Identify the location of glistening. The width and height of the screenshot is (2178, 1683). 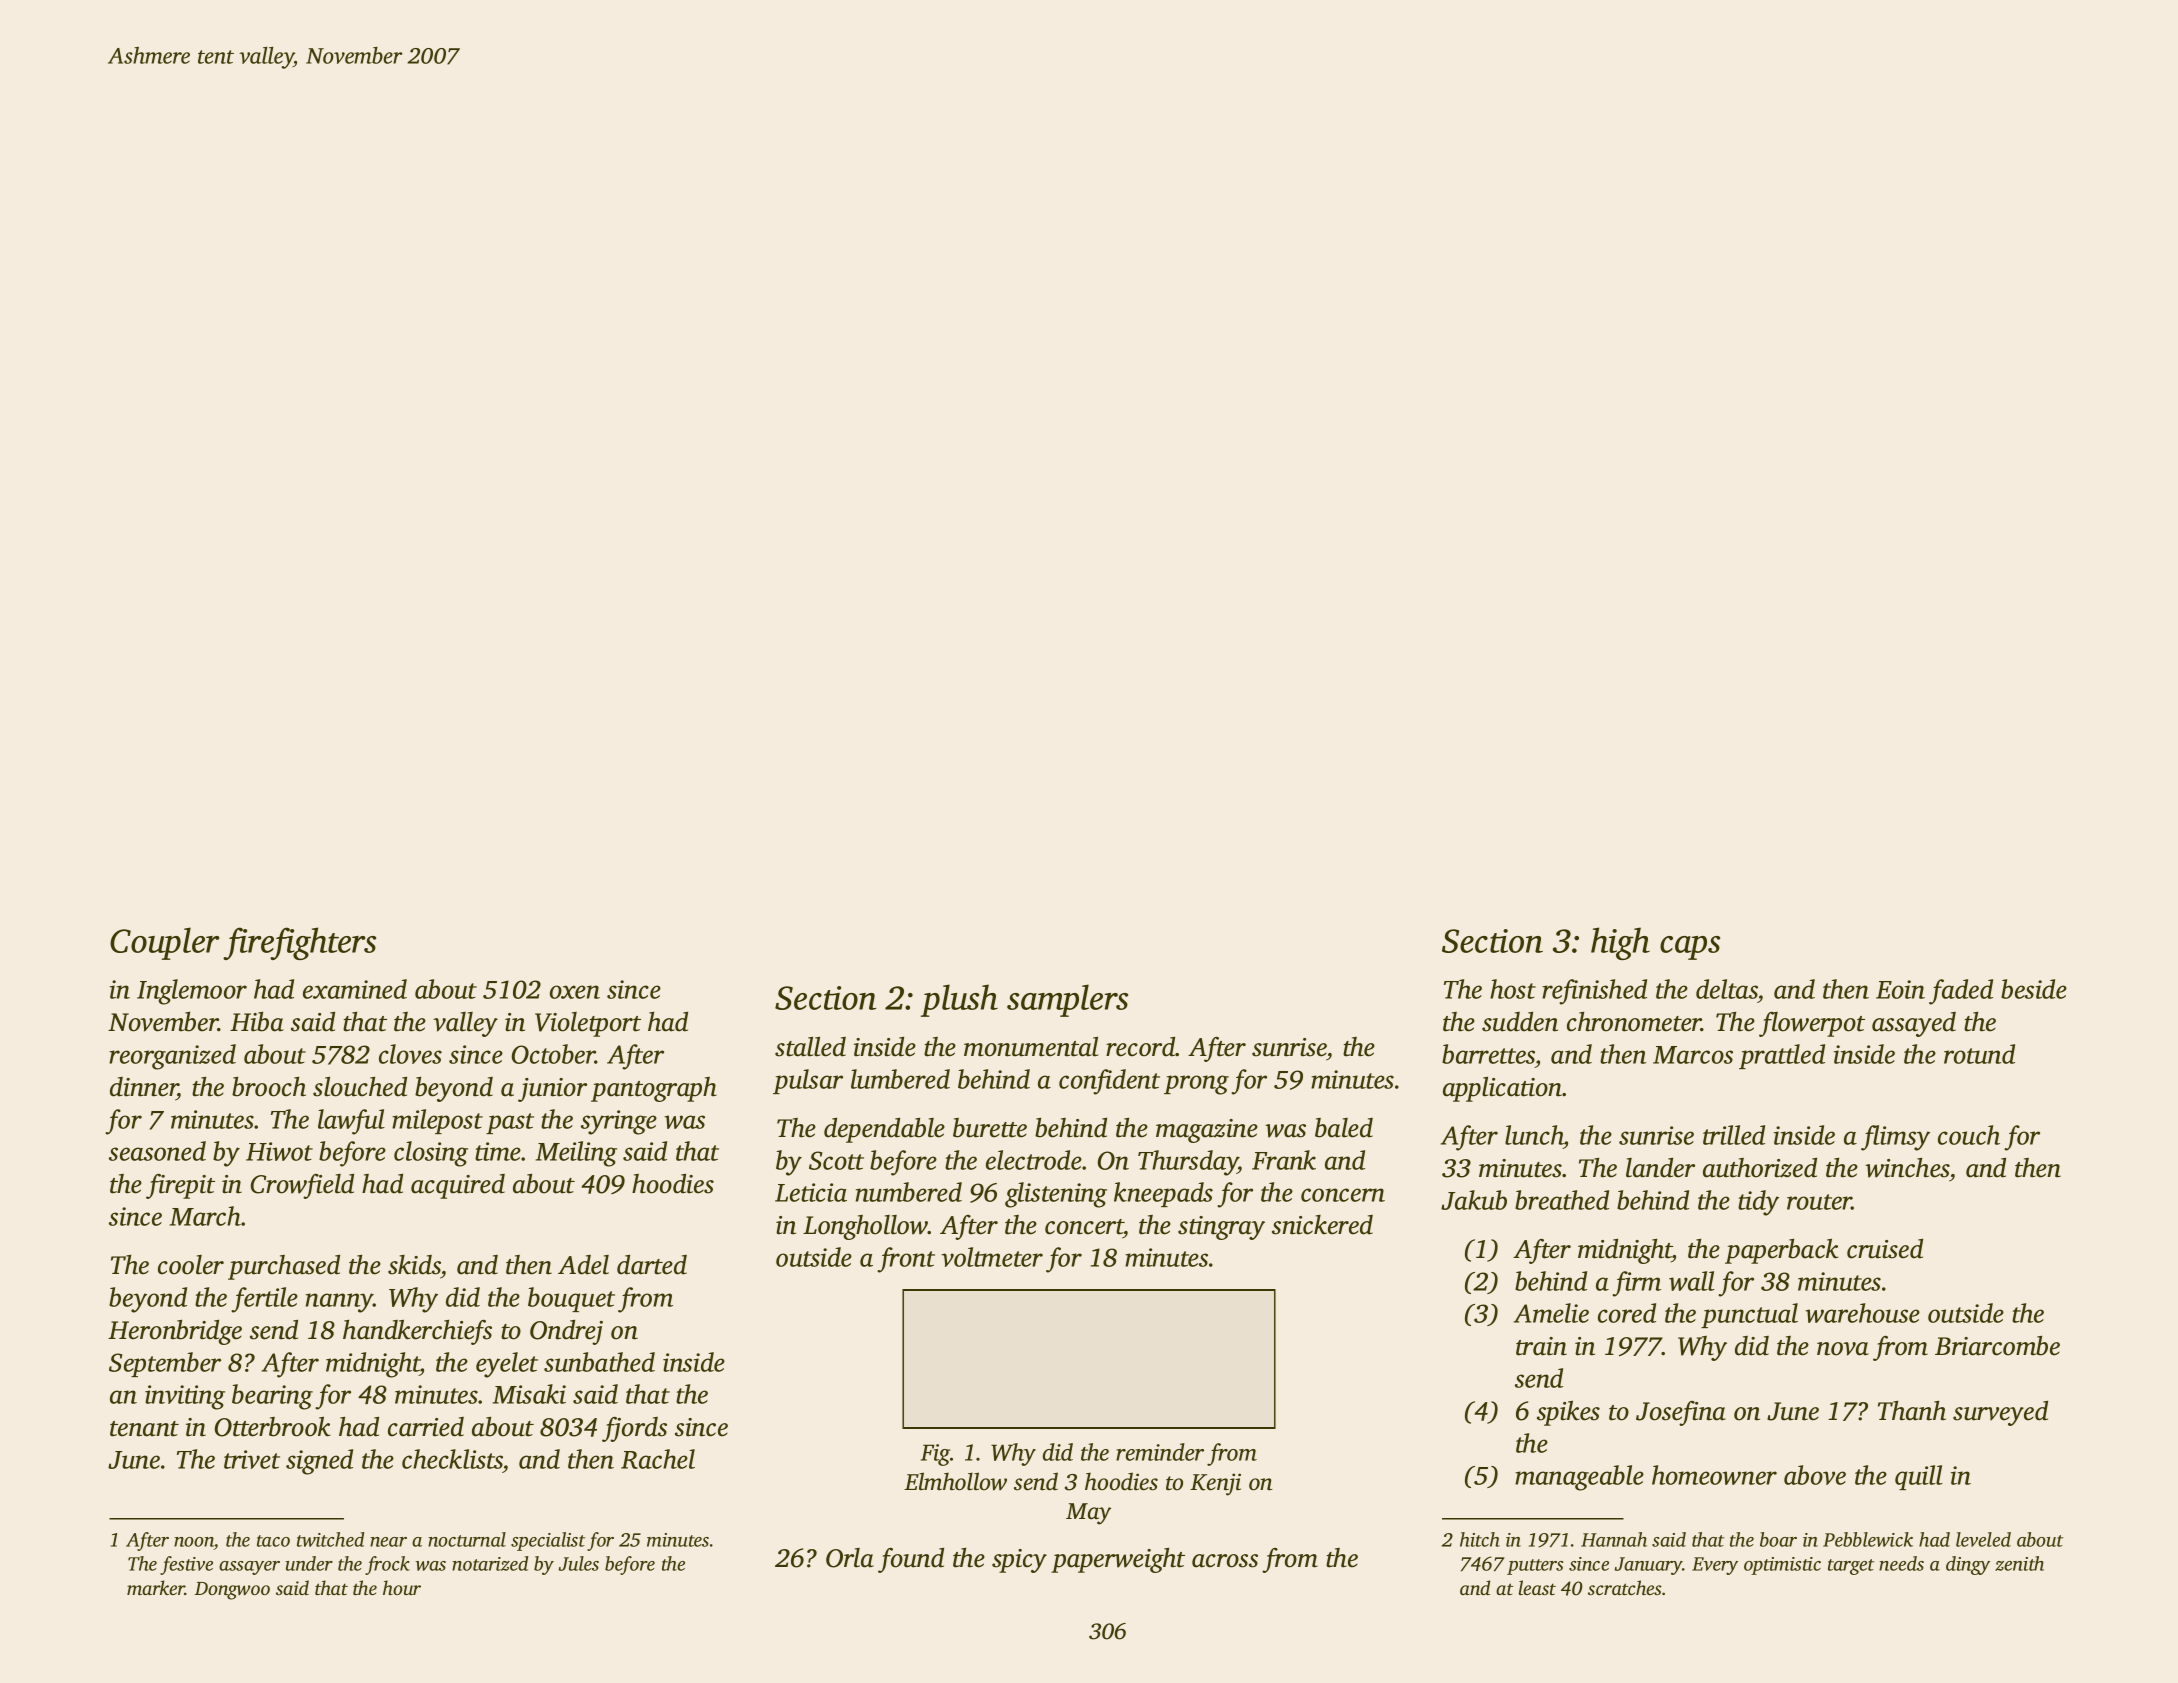
(1056, 1195).
